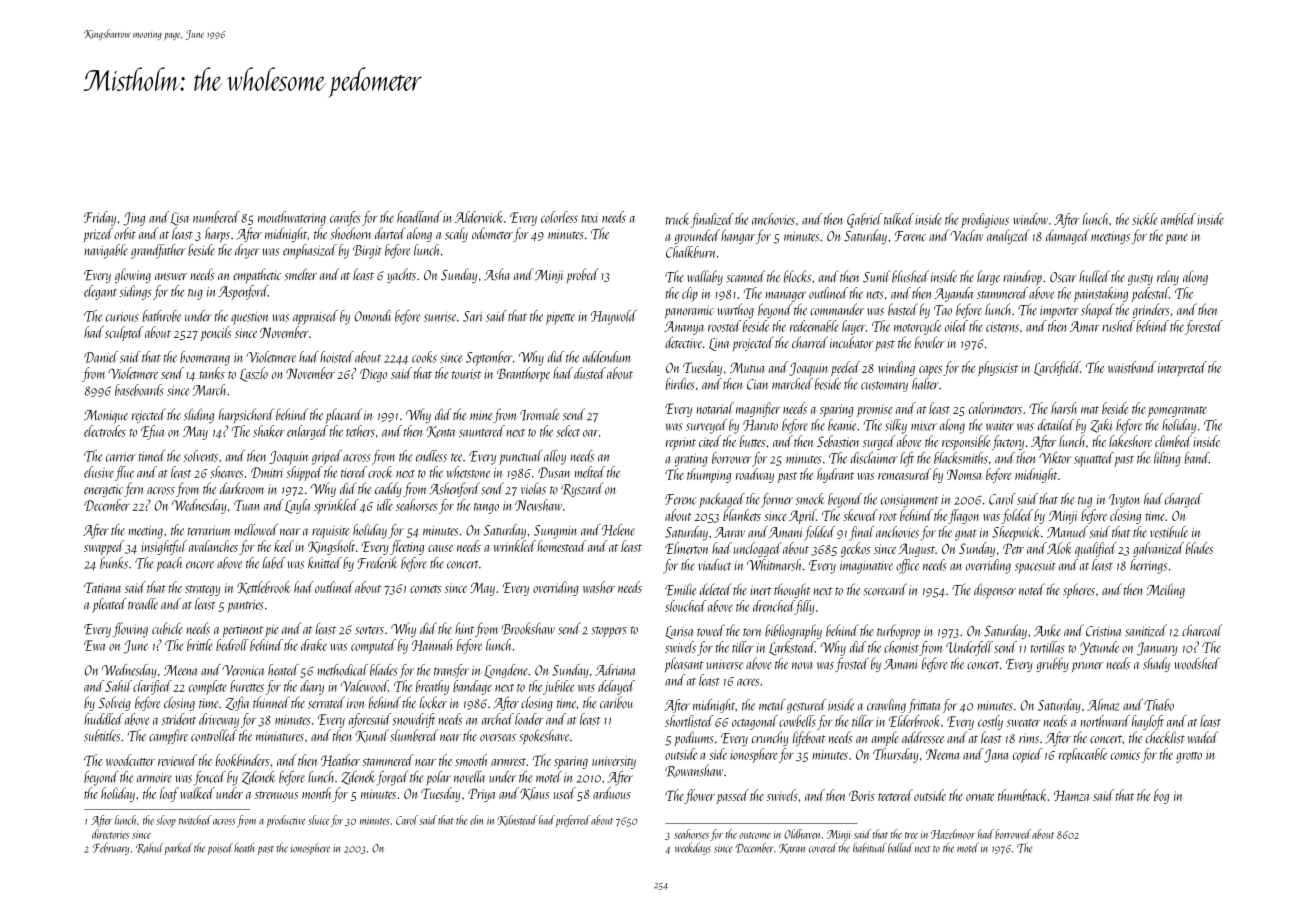 This page has width=1308, height=924. What do you see at coordinates (966, 235) in the page?
I see `Vaclav` at bounding box center [966, 235].
